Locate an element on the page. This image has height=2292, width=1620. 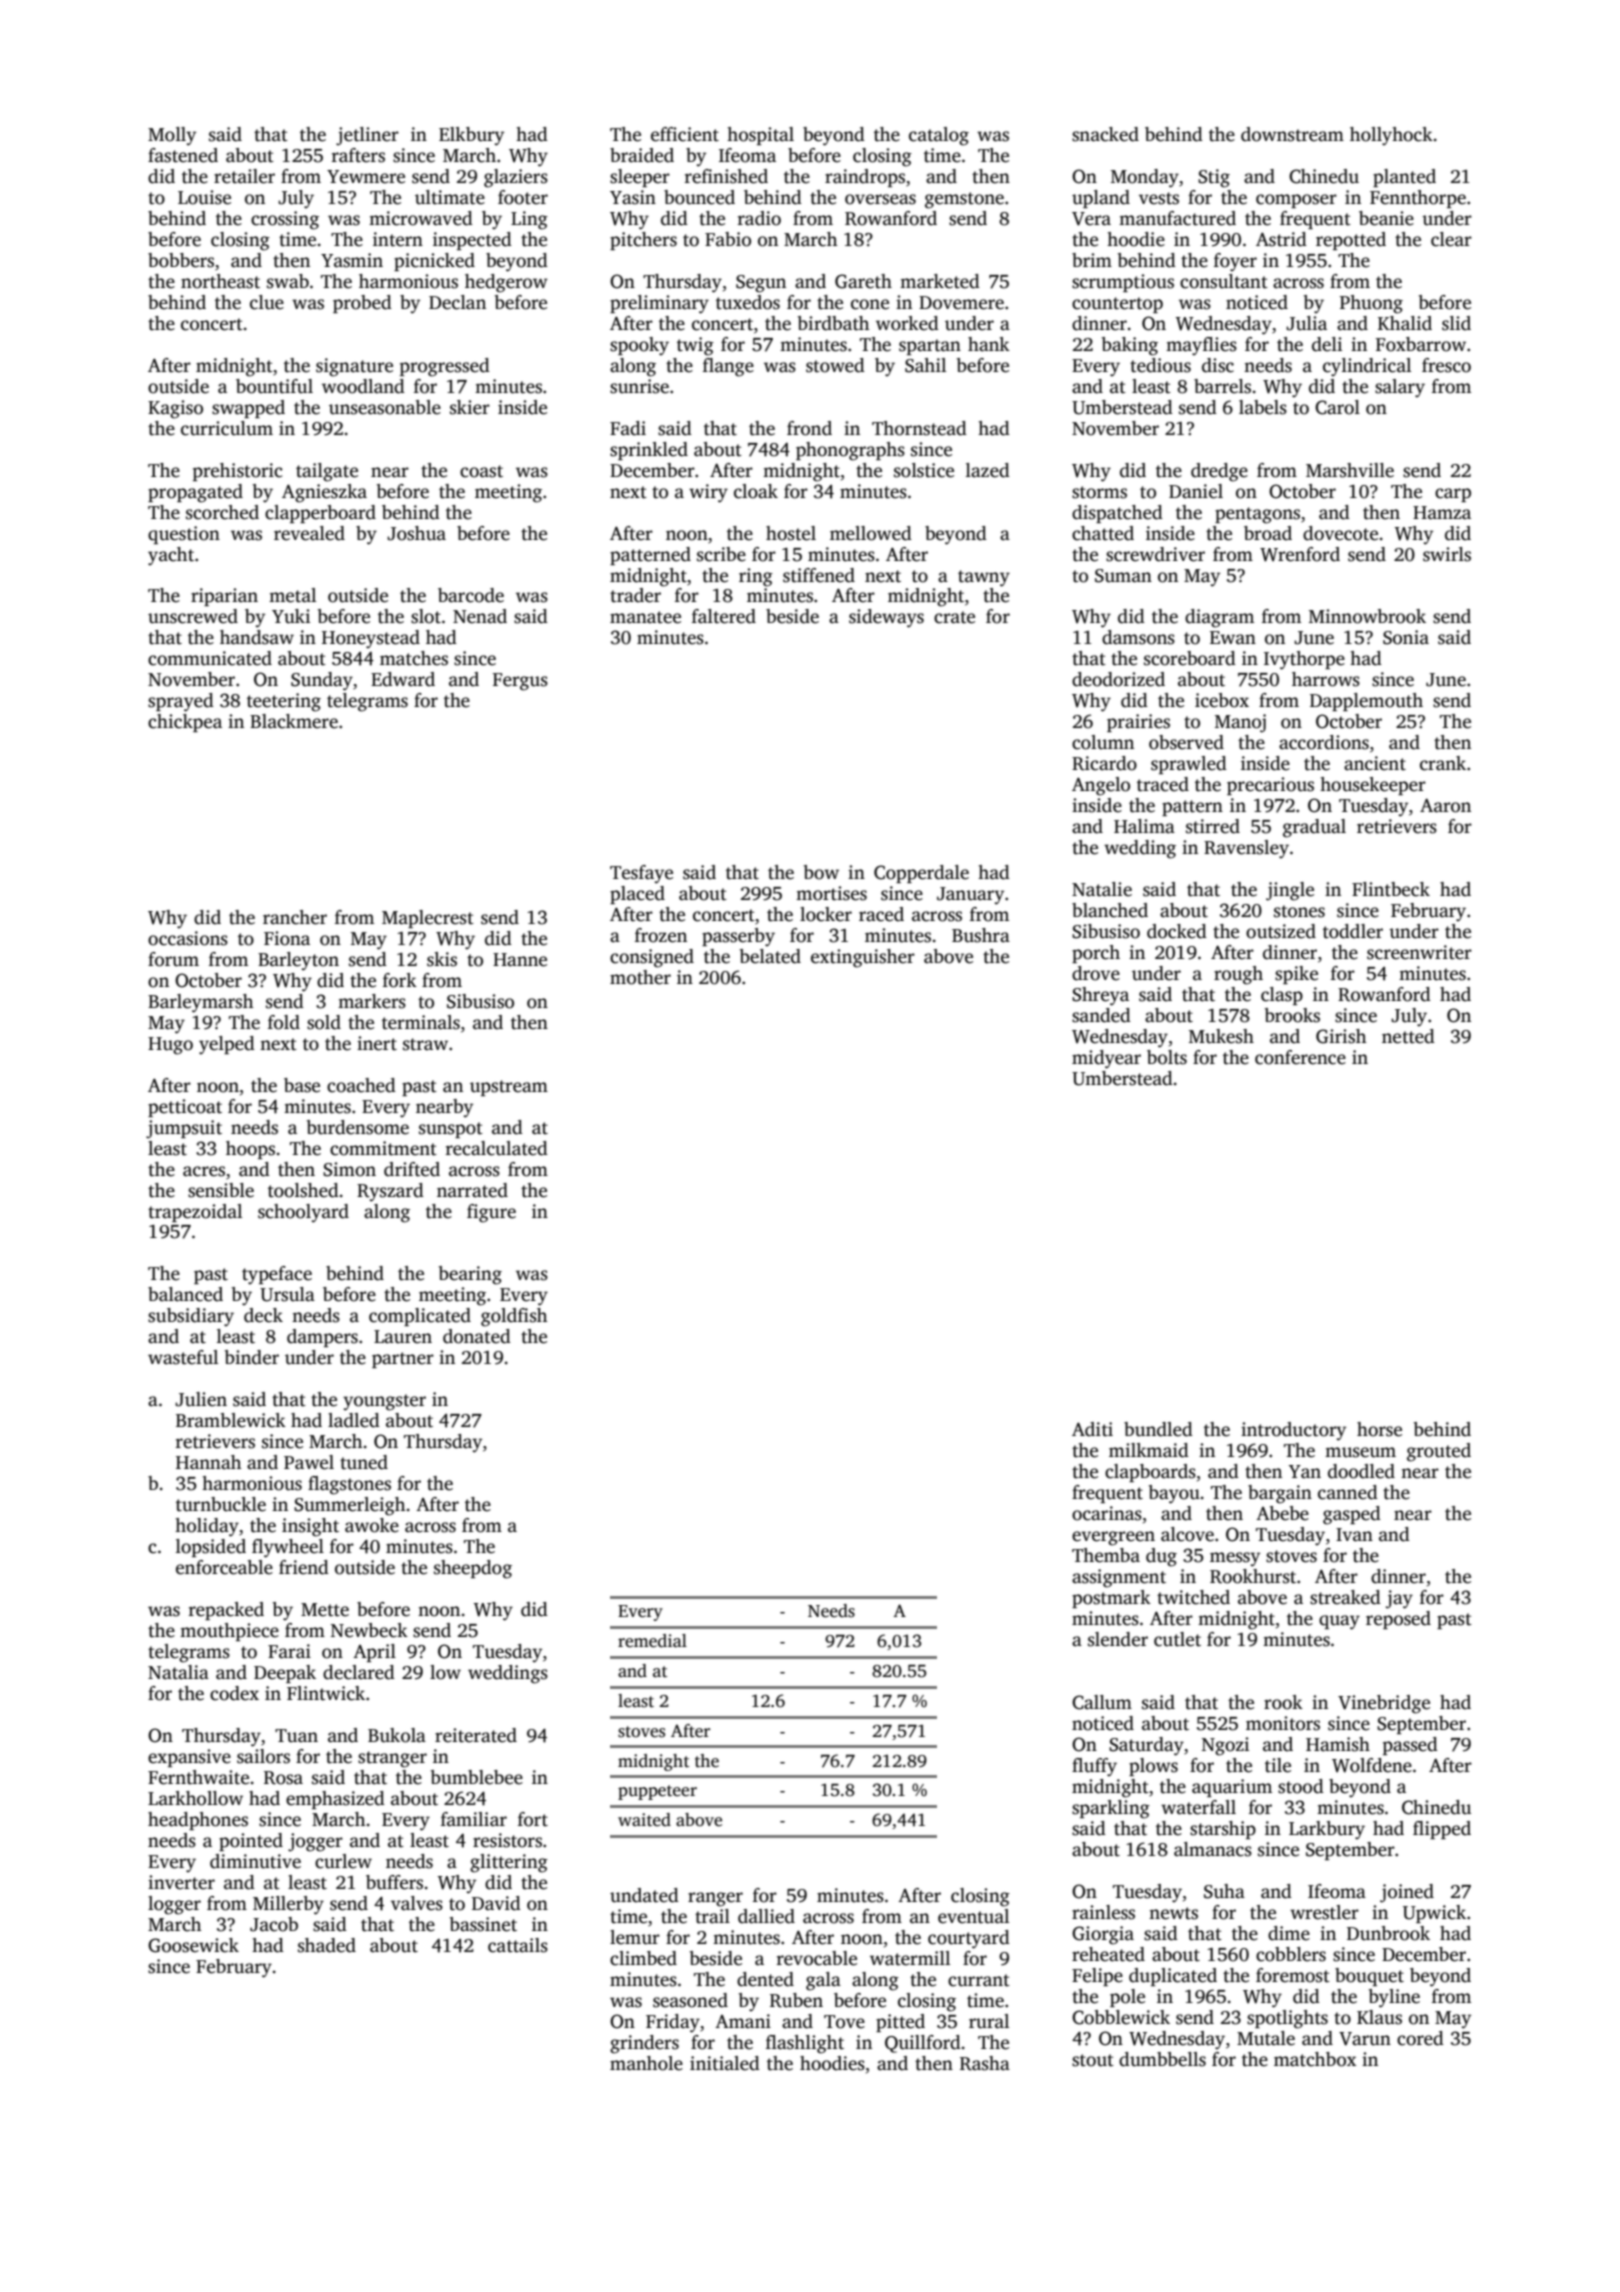
inverter is located at coordinates (181, 1882).
